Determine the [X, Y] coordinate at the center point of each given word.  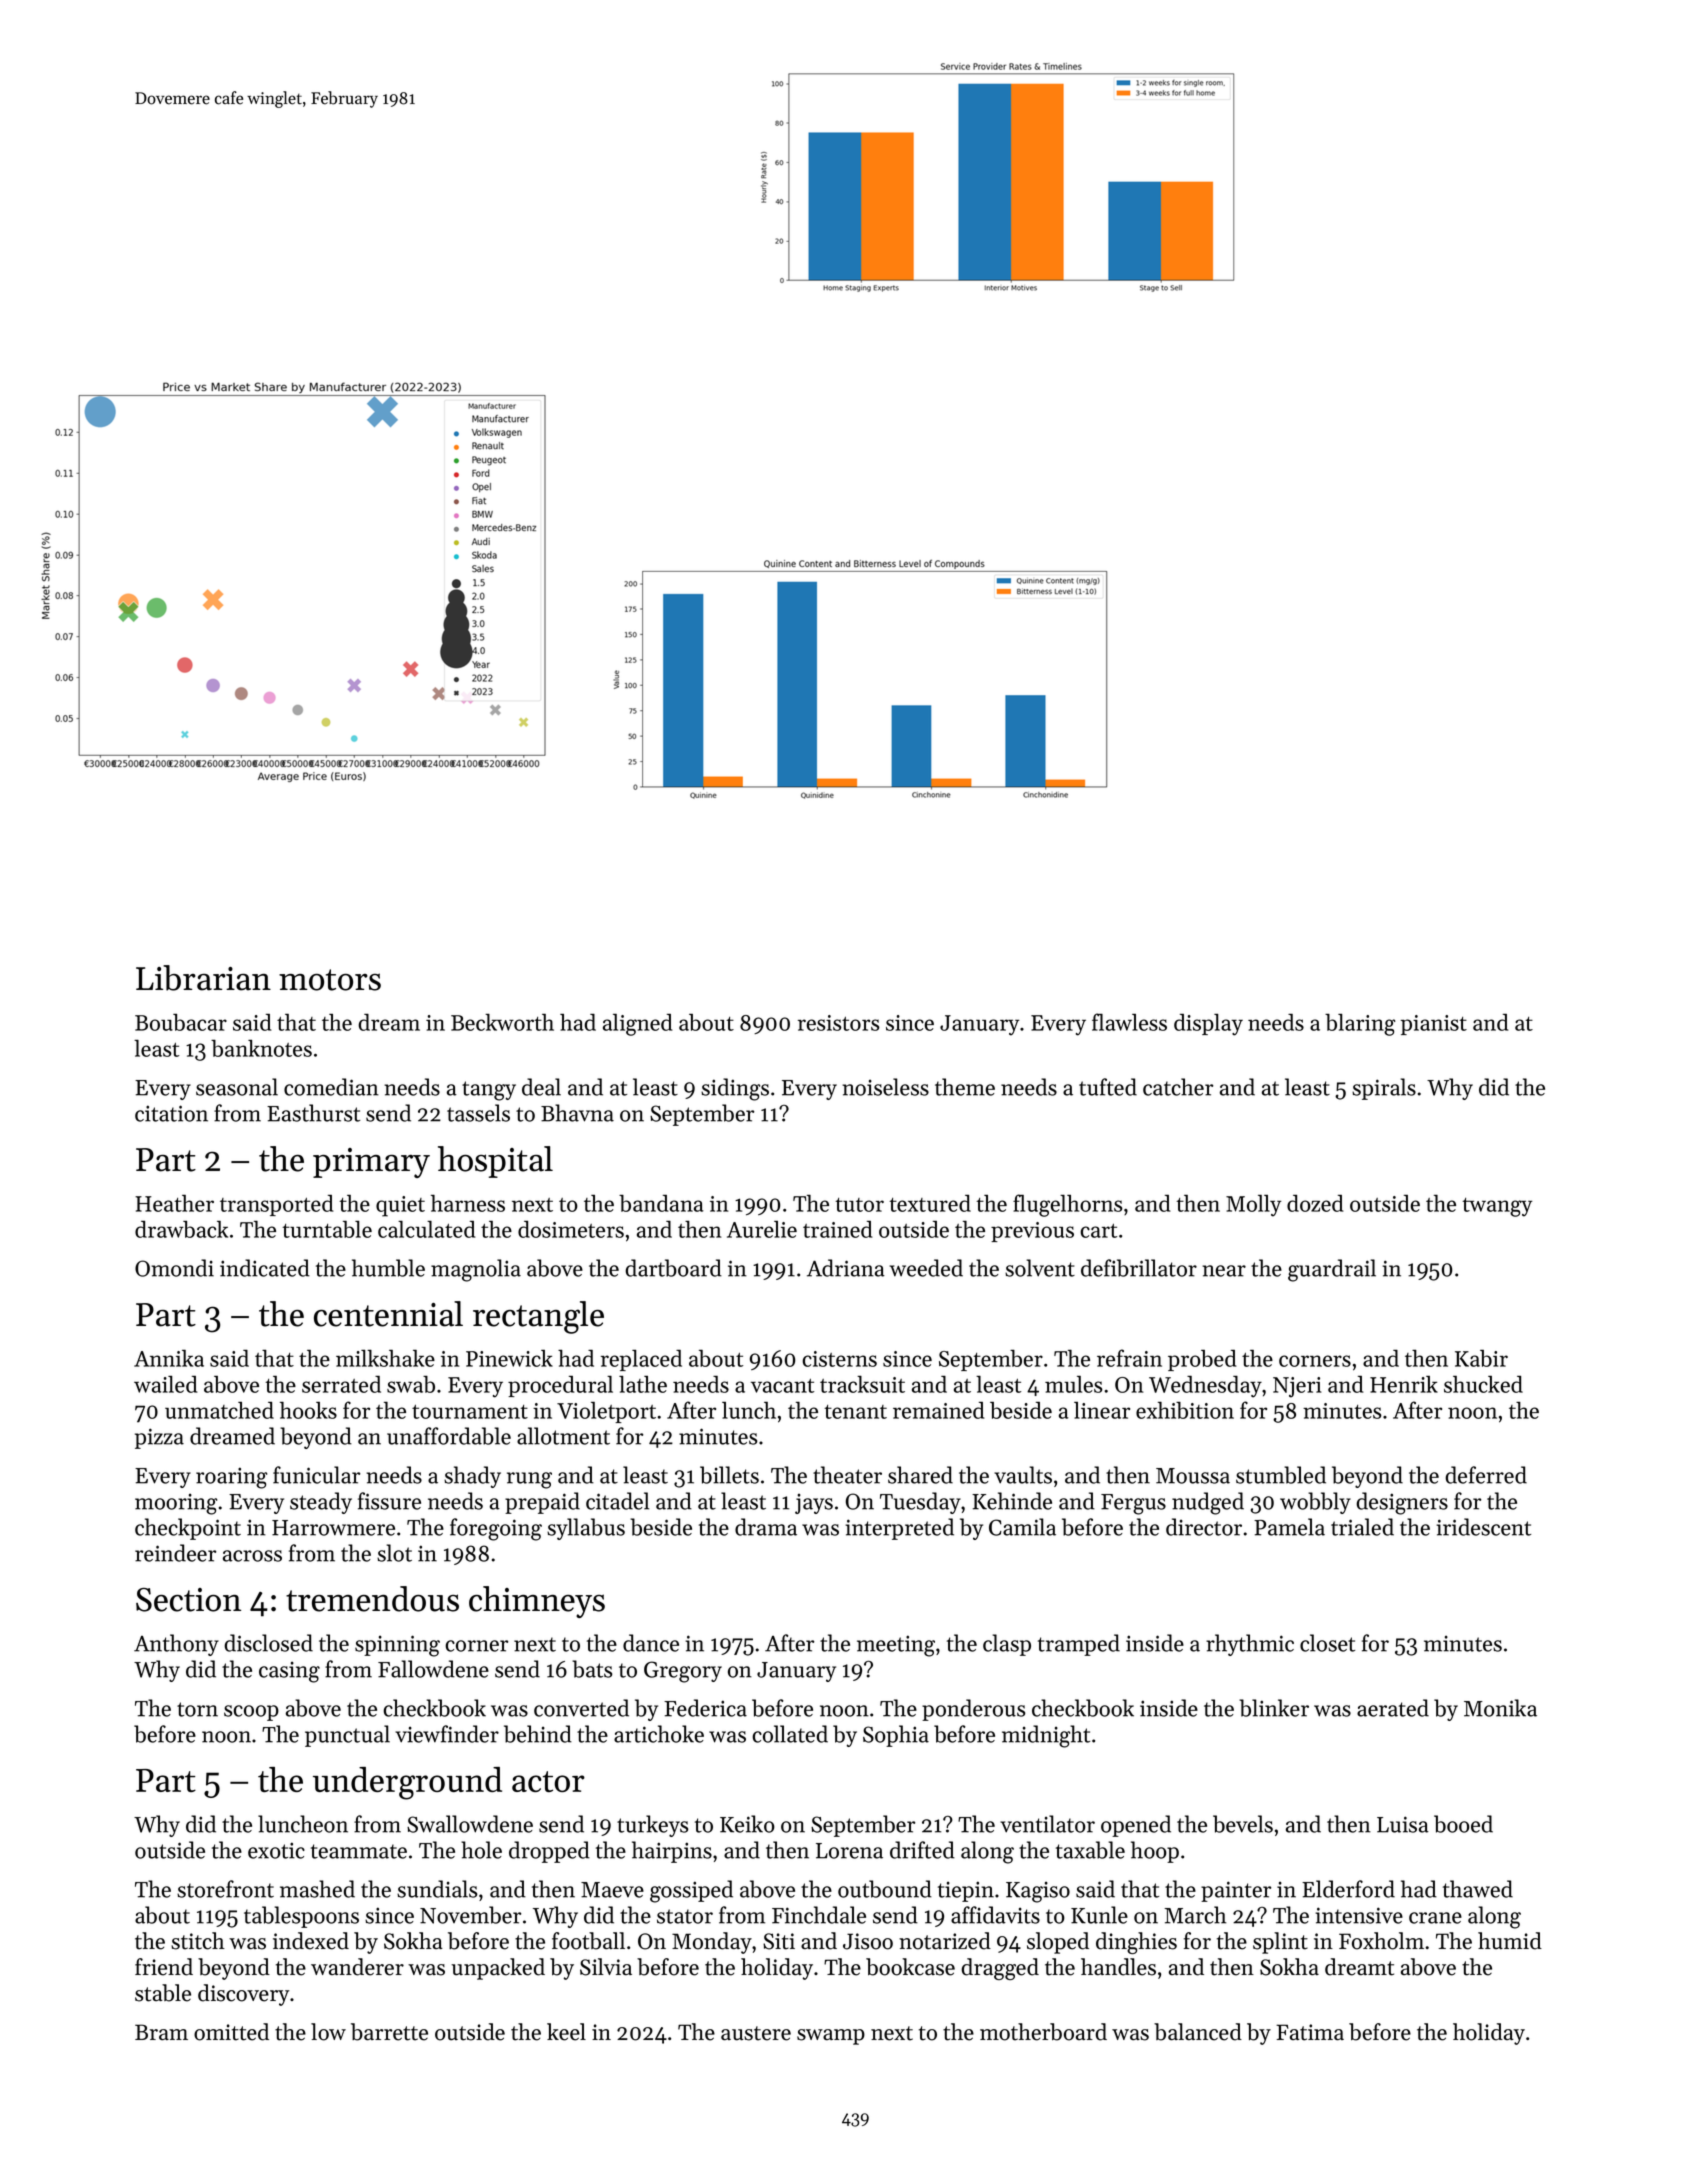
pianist [1434, 1025]
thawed [1478, 1889]
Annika [169, 1358]
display [1208, 1025]
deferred [1486, 1475]
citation [171, 1113]
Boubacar [181, 1022]
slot [394, 1553]
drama [766, 1527]
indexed [311, 1941]
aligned [638, 1025]
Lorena [849, 1851]
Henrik [1404, 1384]
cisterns [839, 1359]
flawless [1129, 1022]
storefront [225, 1889]
